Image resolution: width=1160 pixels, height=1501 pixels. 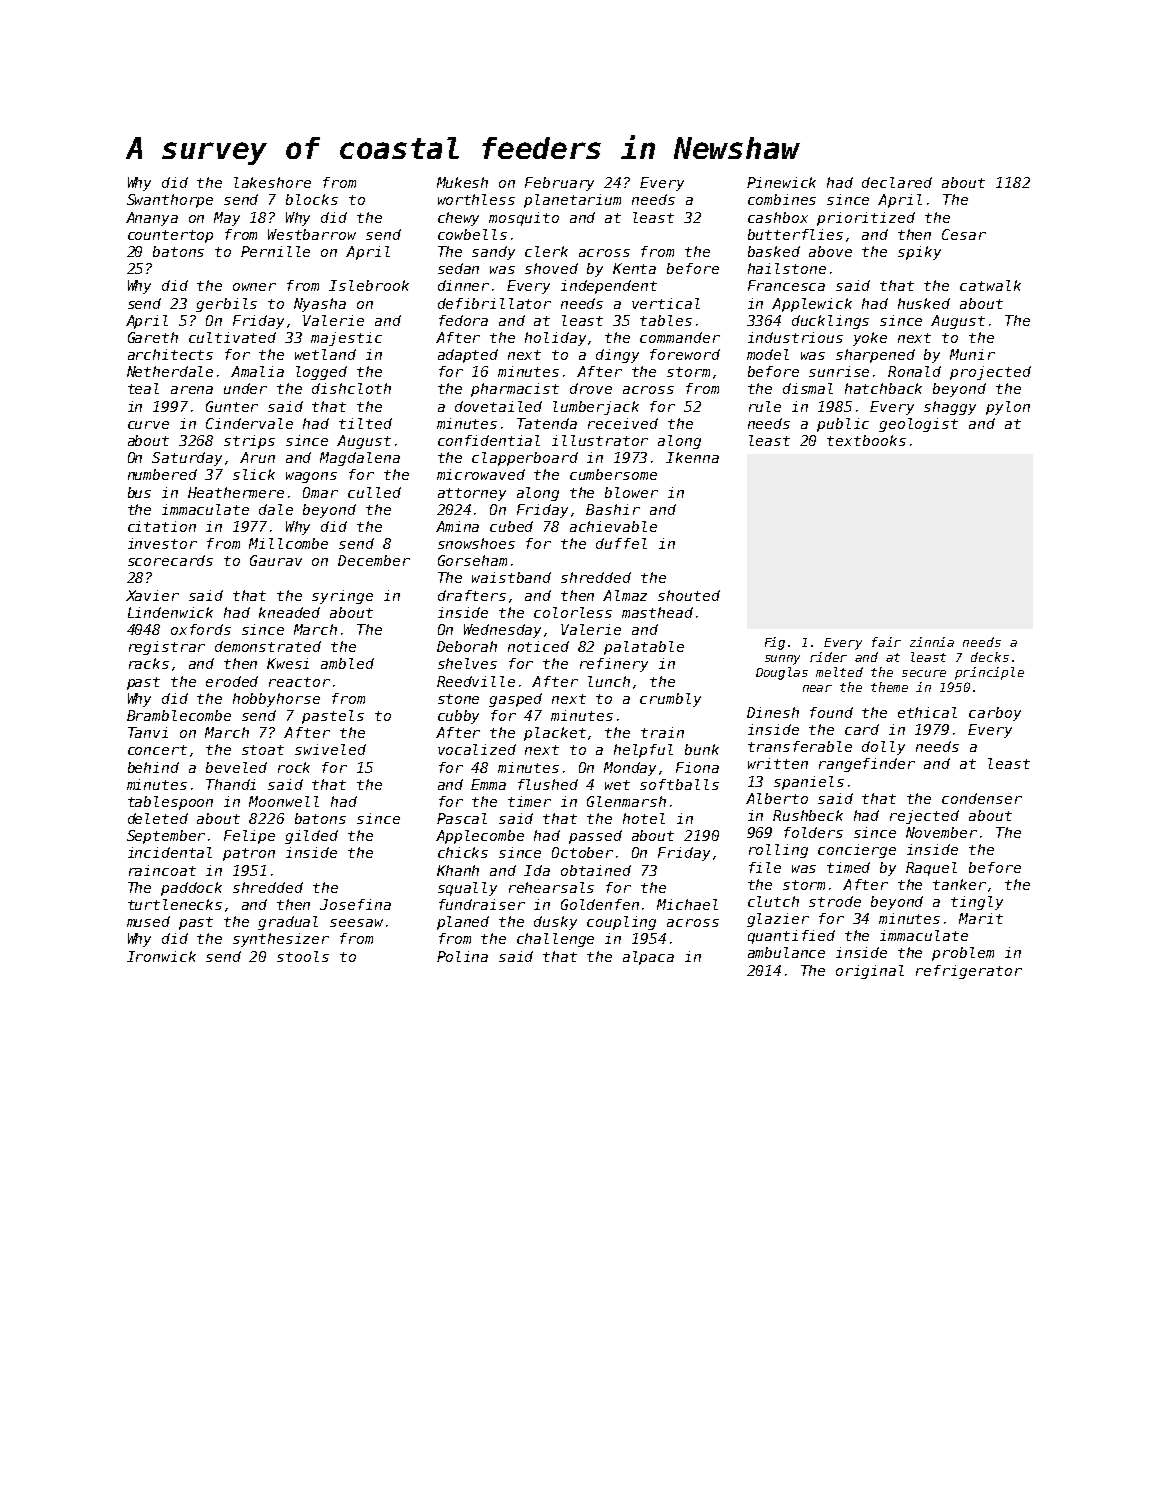 What do you see at coordinates (515, 390) in the screenshot?
I see `pharmacist` at bounding box center [515, 390].
